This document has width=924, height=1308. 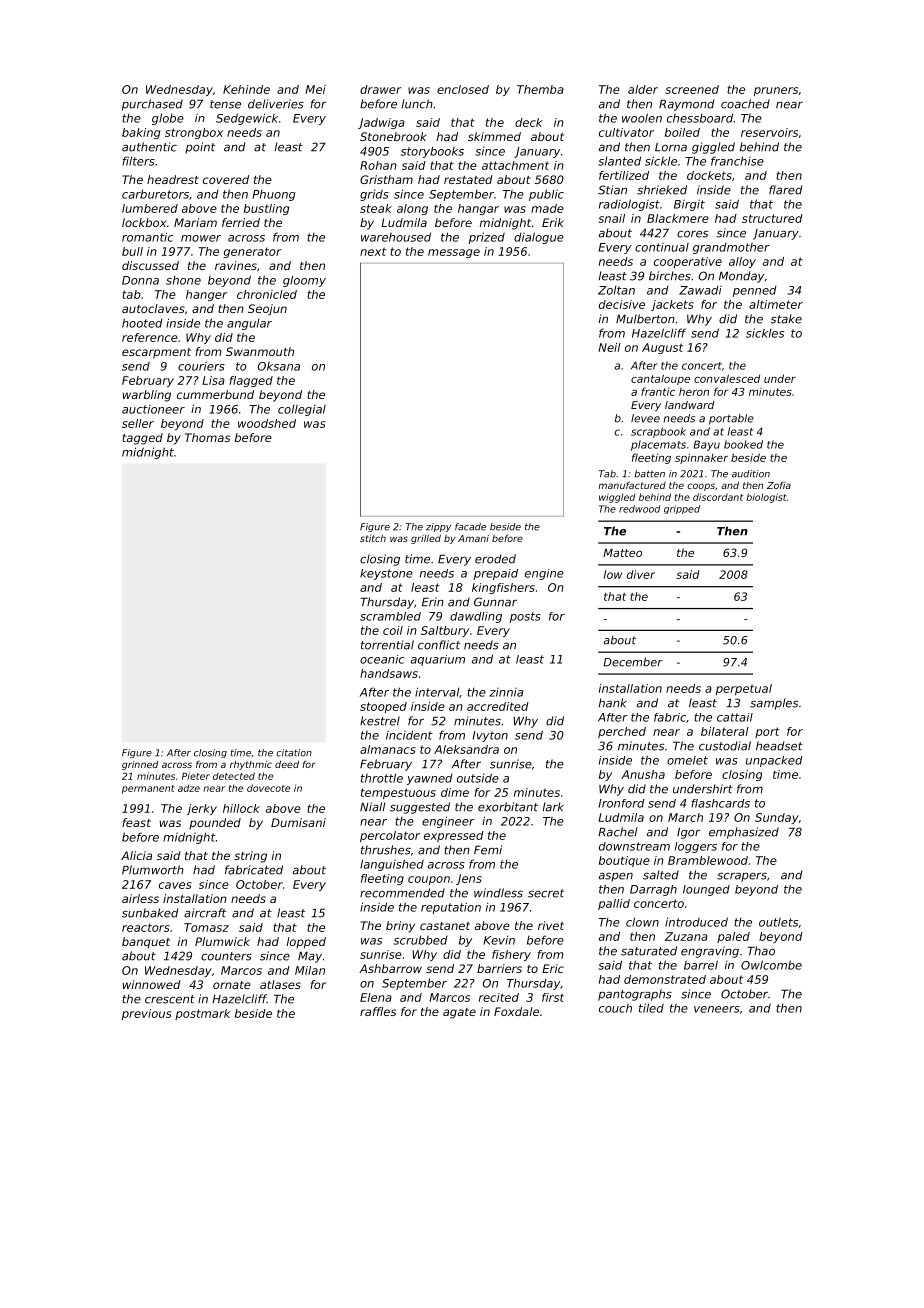 I want to click on previous, so click(x=147, y=1014).
